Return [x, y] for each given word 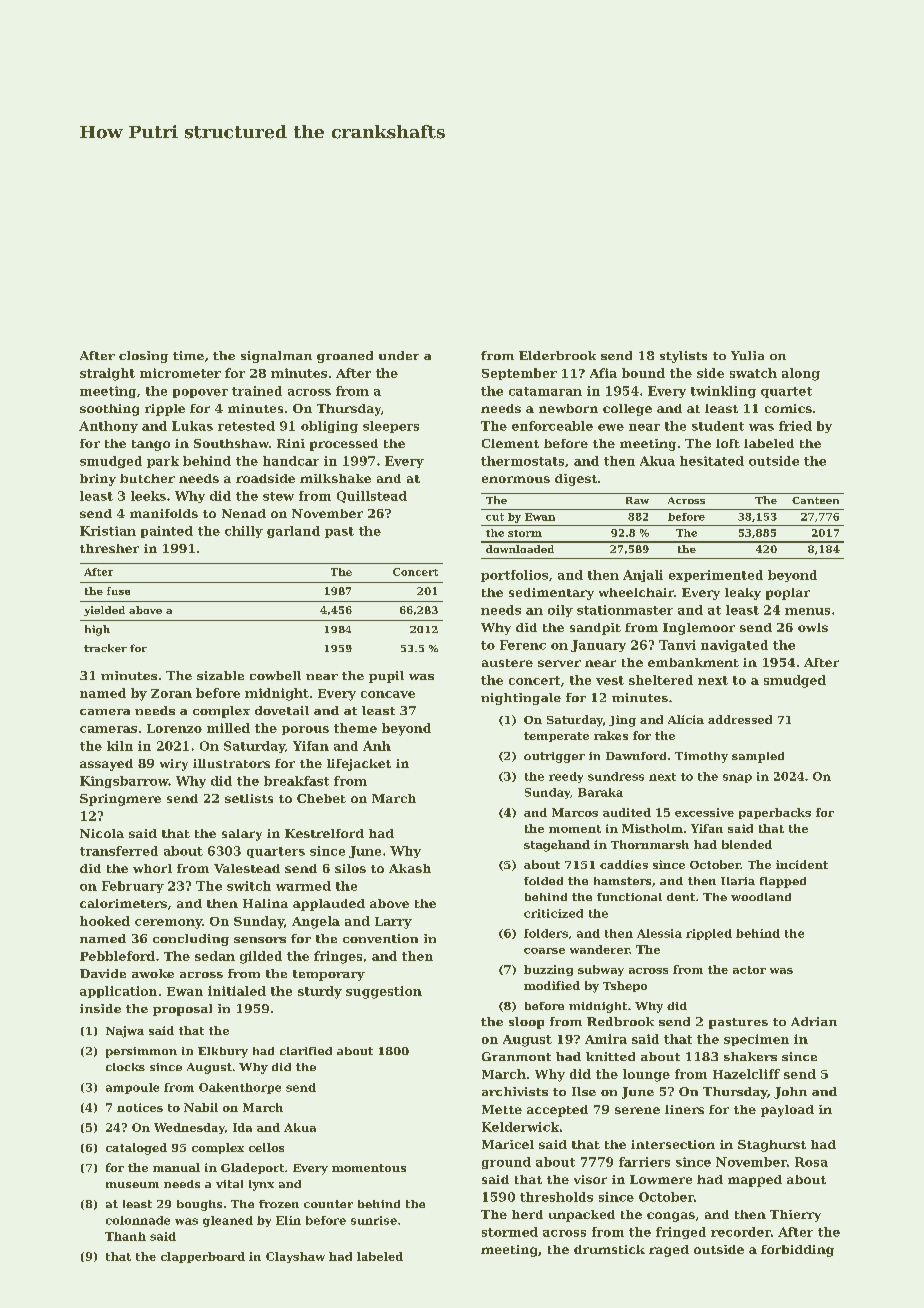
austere [507, 663]
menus [807, 611]
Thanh [125, 1236]
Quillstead [372, 497]
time [188, 355]
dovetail [282, 710]
